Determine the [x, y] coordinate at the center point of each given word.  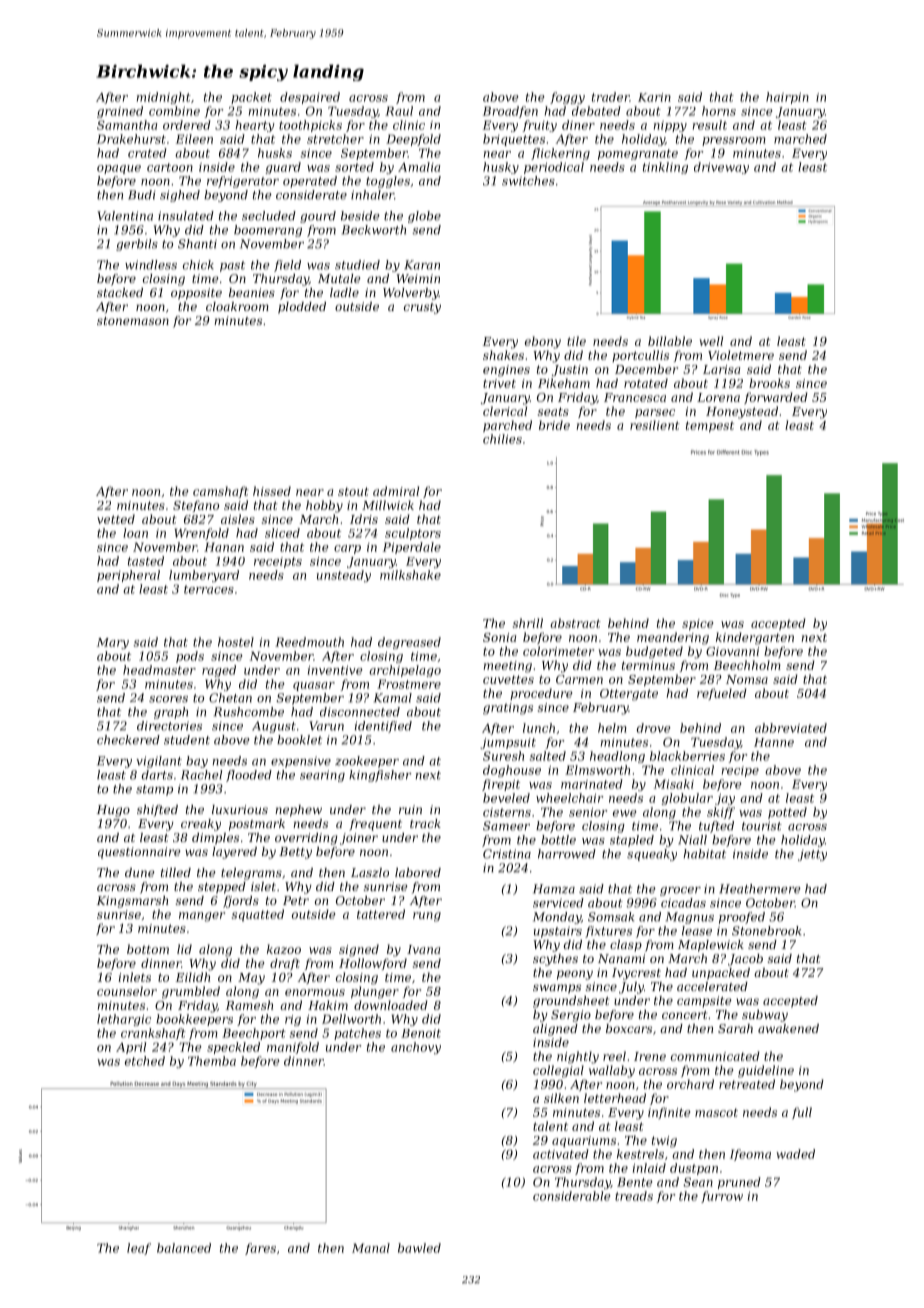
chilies [502, 439]
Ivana [423, 949]
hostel [236, 642]
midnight [164, 98]
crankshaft [153, 1034]
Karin [654, 97]
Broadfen [510, 112]
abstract [575, 623]
